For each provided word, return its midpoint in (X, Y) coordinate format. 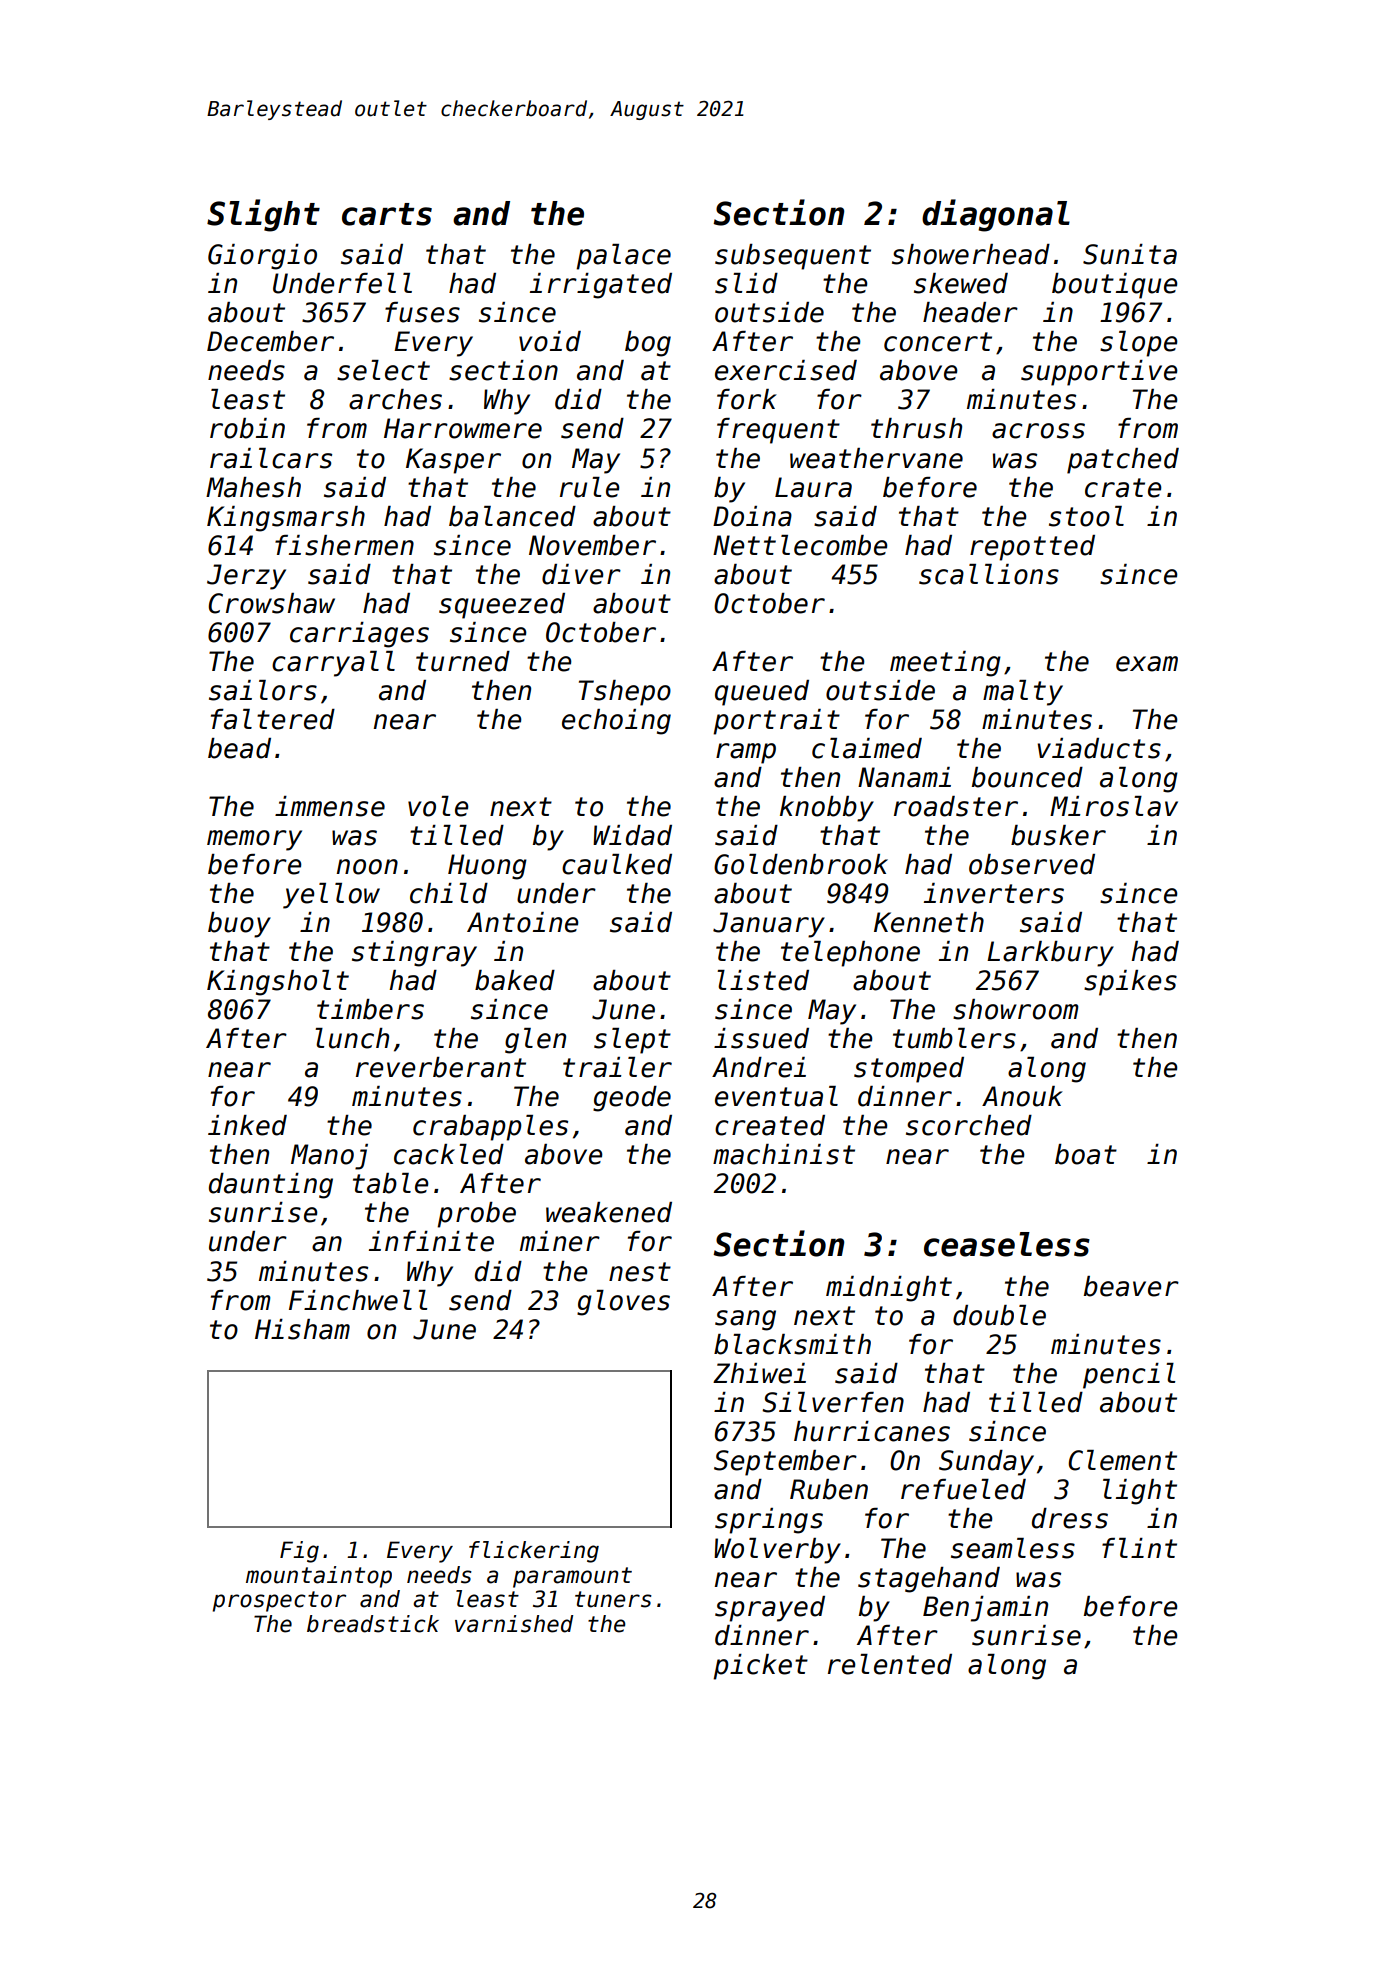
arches (395, 399)
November (592, 545)
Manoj (329, 1157)
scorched (969, 1125)
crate (1123, 488)
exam (1147, 664)
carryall (333, 664)
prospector (279, 1601)
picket (760, 1667)
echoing (616, 722)
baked (515, 980)
